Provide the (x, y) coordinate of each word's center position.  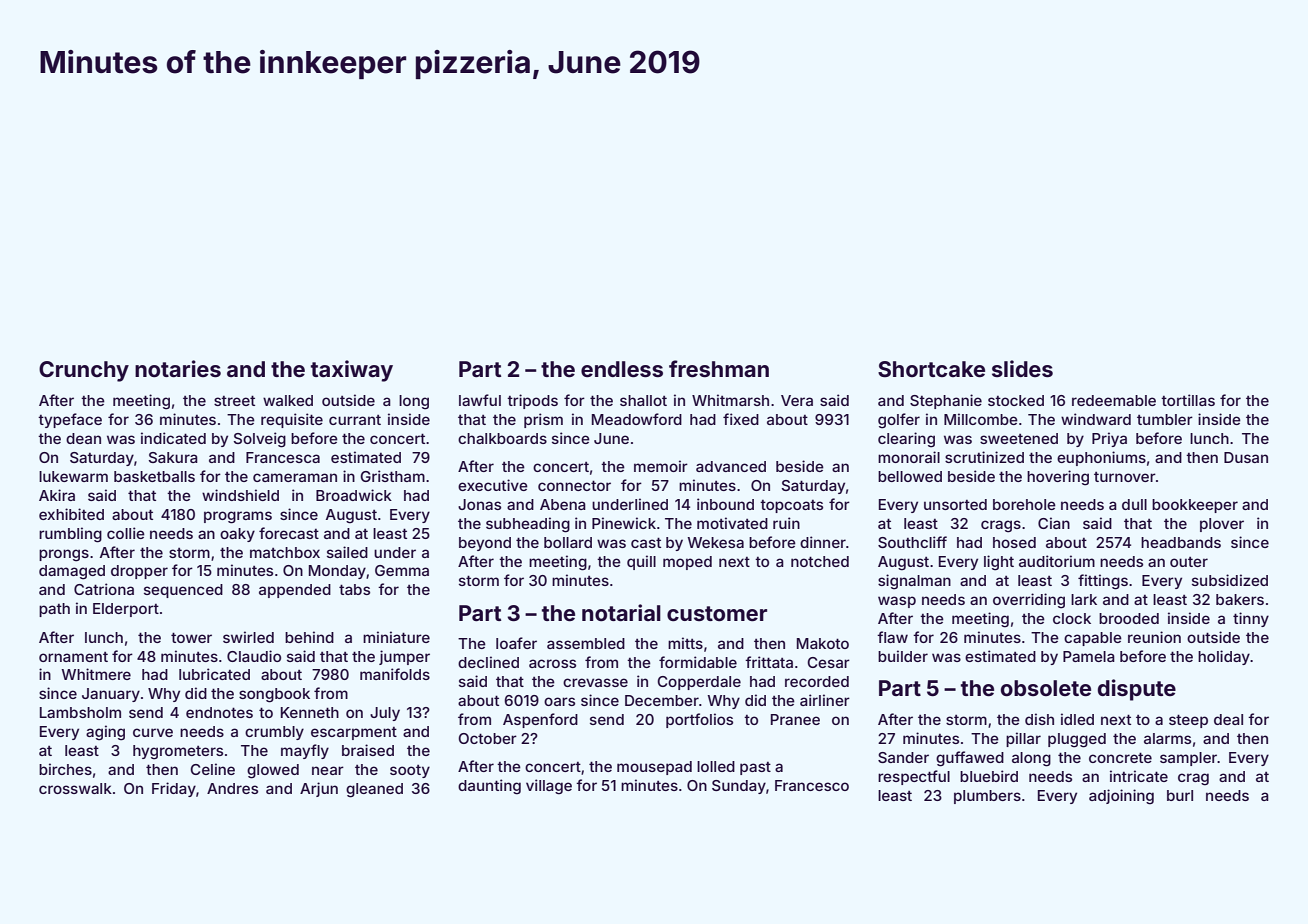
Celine (212, 769)
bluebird (989, 776)
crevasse (595, 682)
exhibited (71, 514)
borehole (1024, 504)
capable (1093, 639)
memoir (661, 466)
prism (543, 420)
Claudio (254, 656)
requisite (292, 420)
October (487, 738)
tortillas (1188, 400)
